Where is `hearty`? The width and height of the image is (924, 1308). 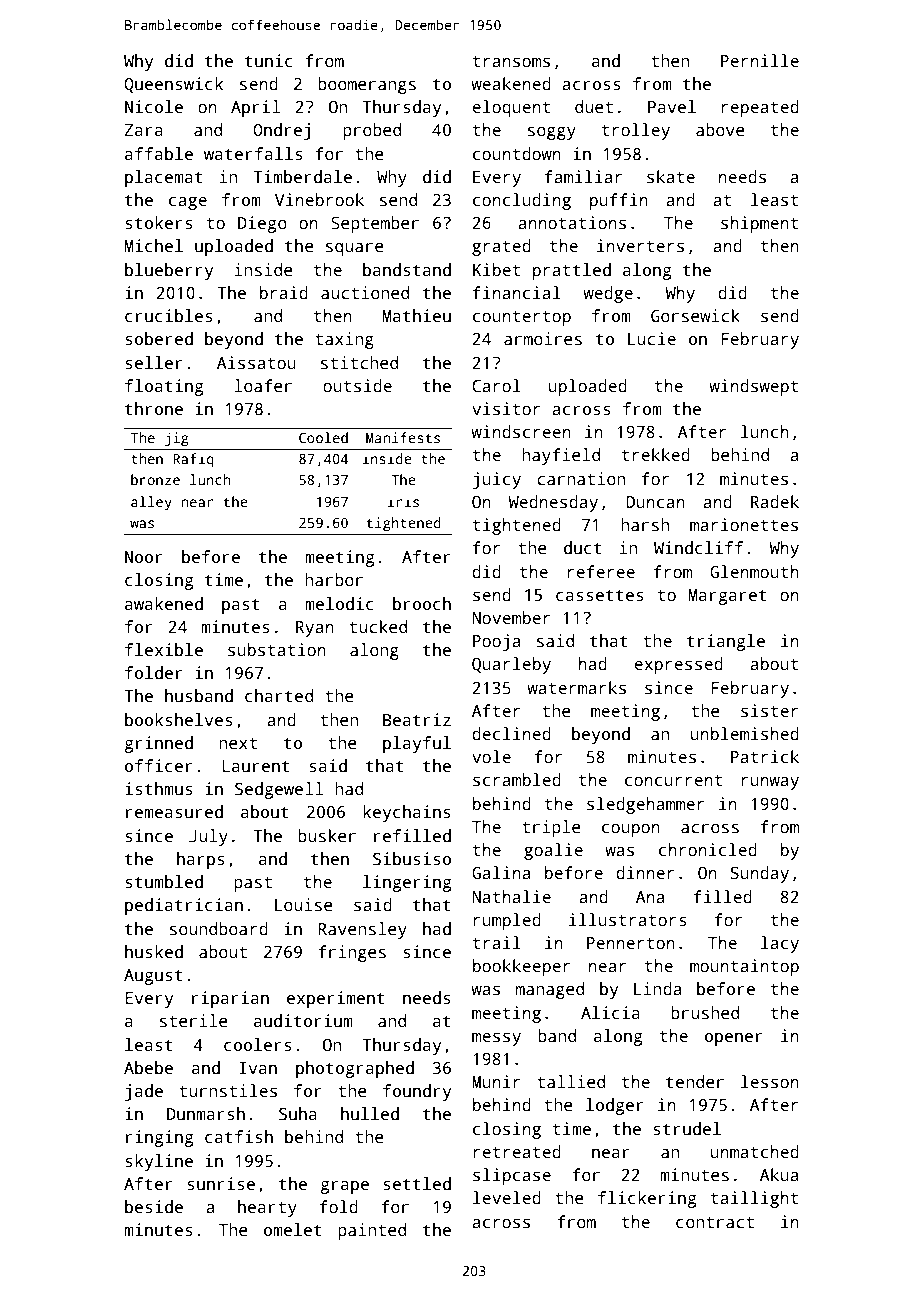 hearty is located at coordinates (267, 1208).
